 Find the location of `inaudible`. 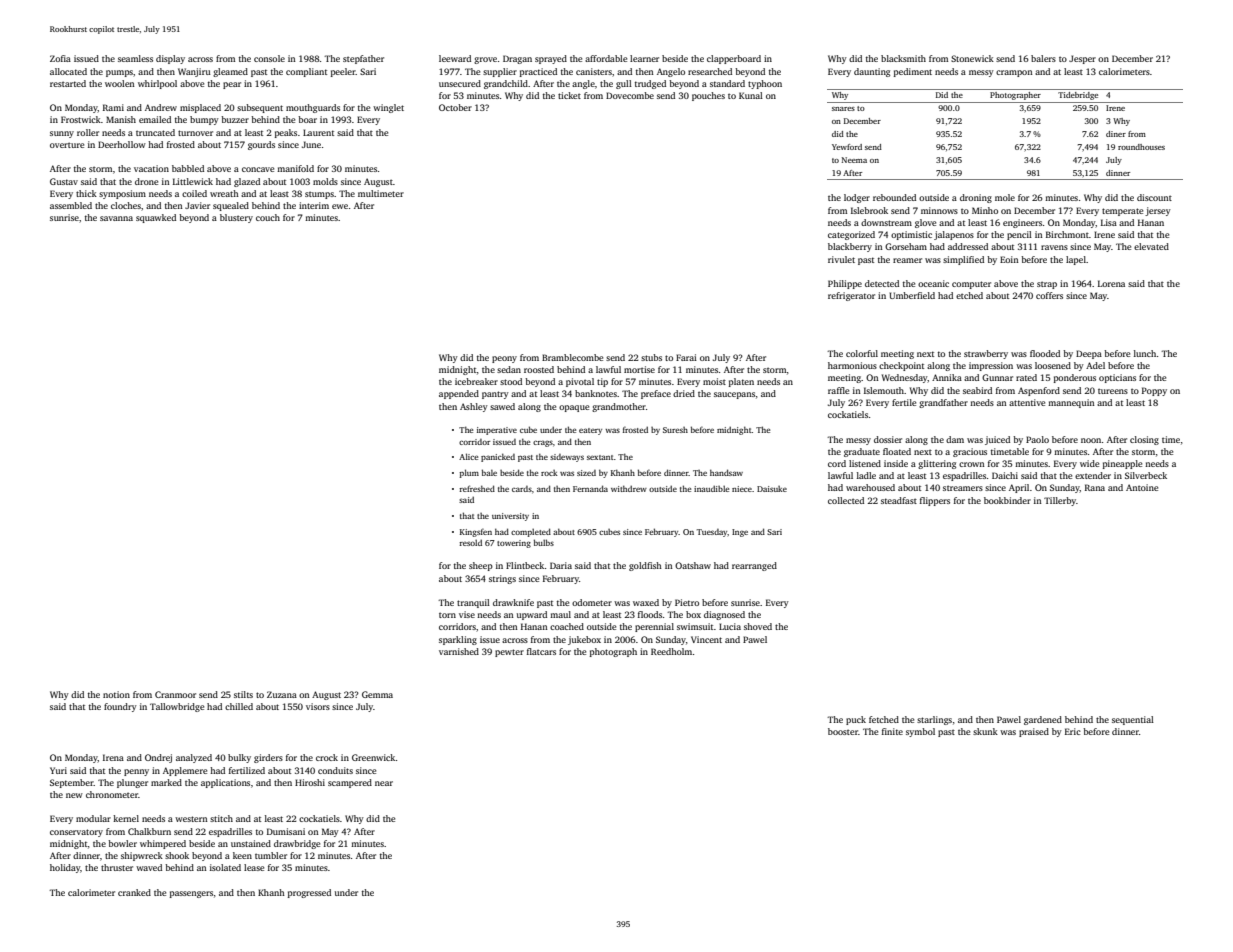

inaudible is located at coordinates (711, 488).
